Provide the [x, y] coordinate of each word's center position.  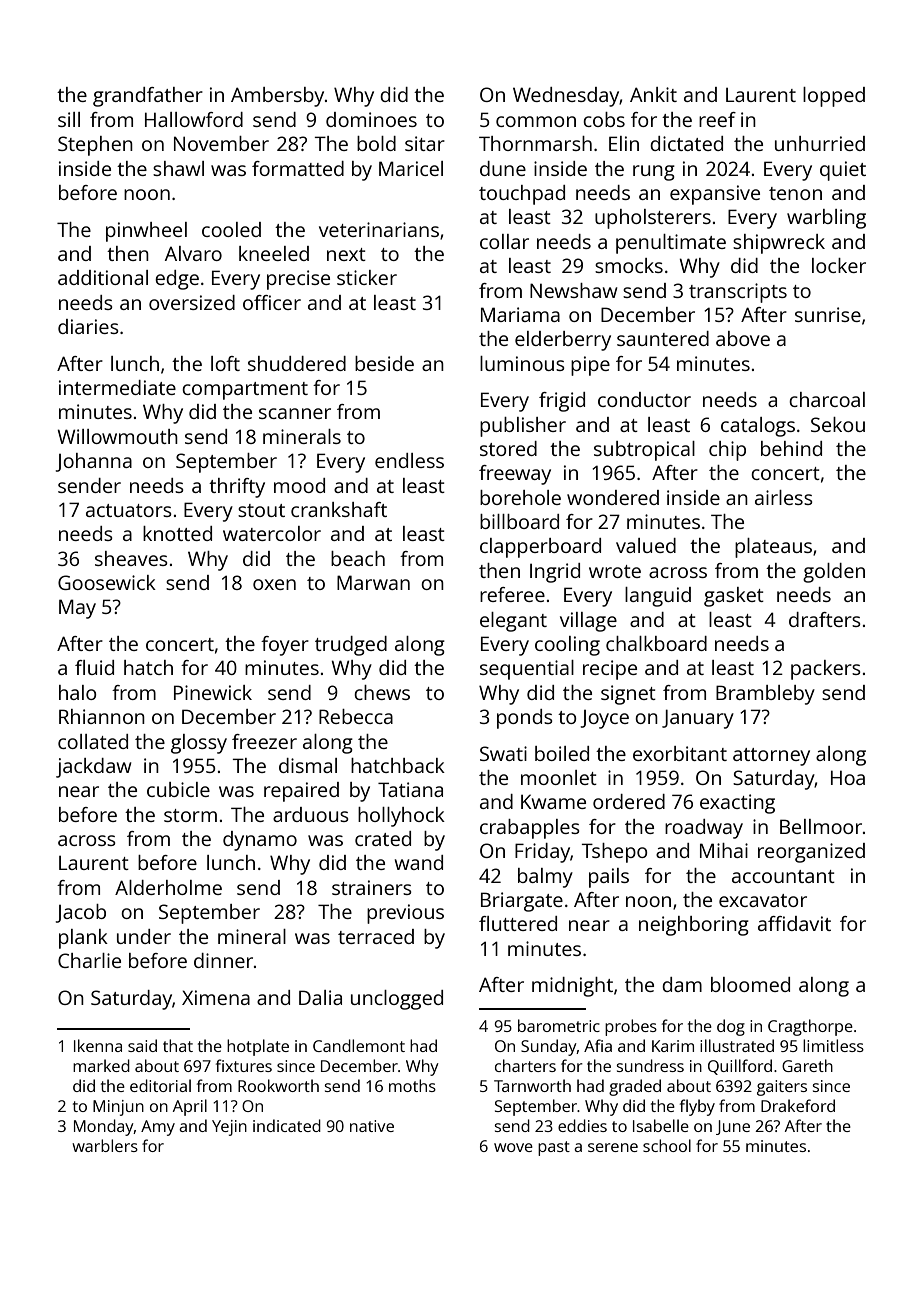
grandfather [148, 97]
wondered [613, 497]
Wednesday [566, 97]
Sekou [838, 424]
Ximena [216, 997]
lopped [834, 97]
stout [261, 510]
